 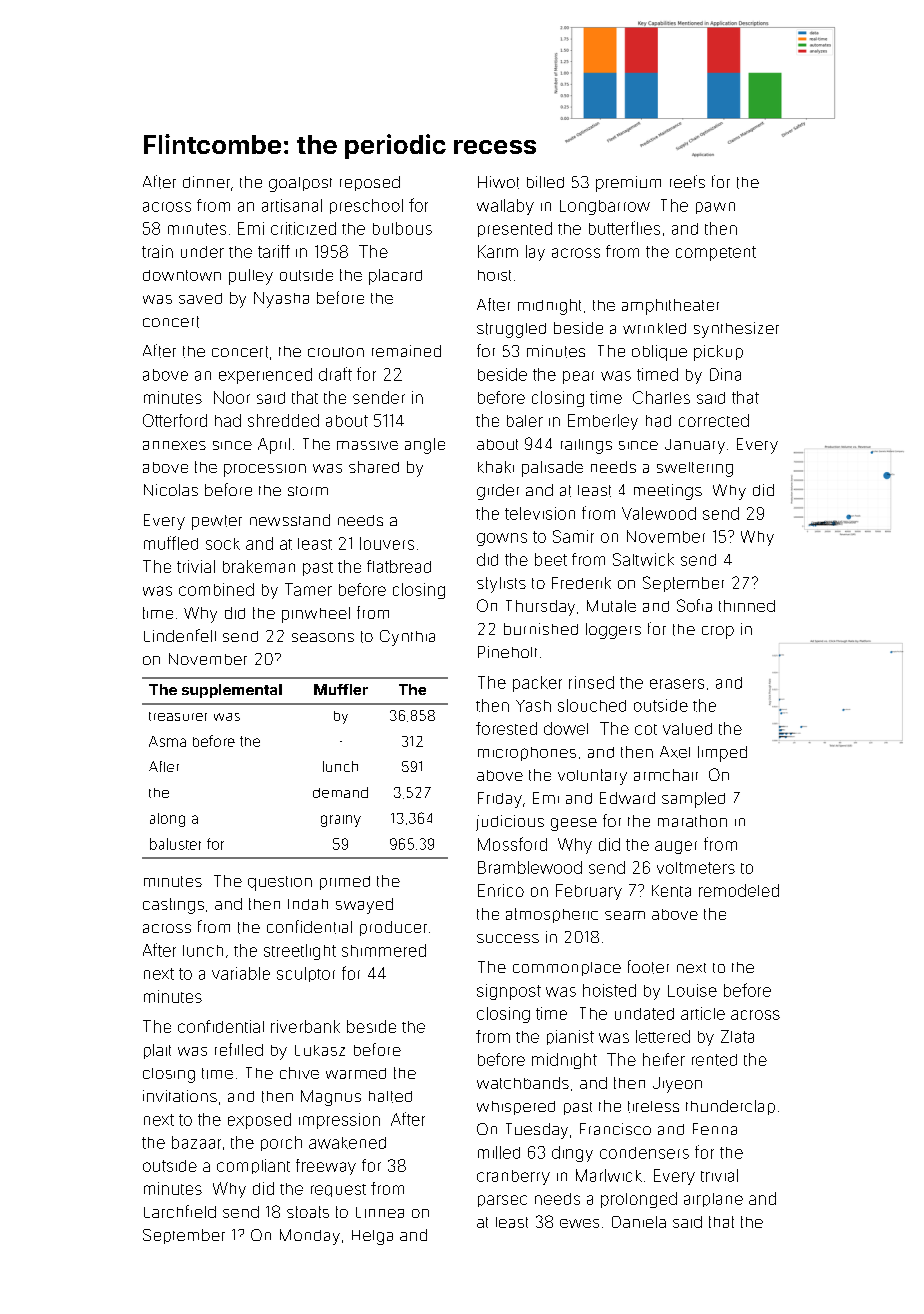 What do you see at coordinates (523, 1083) in the page?
I see `watchbands` at bounding box center [523, 1083].
